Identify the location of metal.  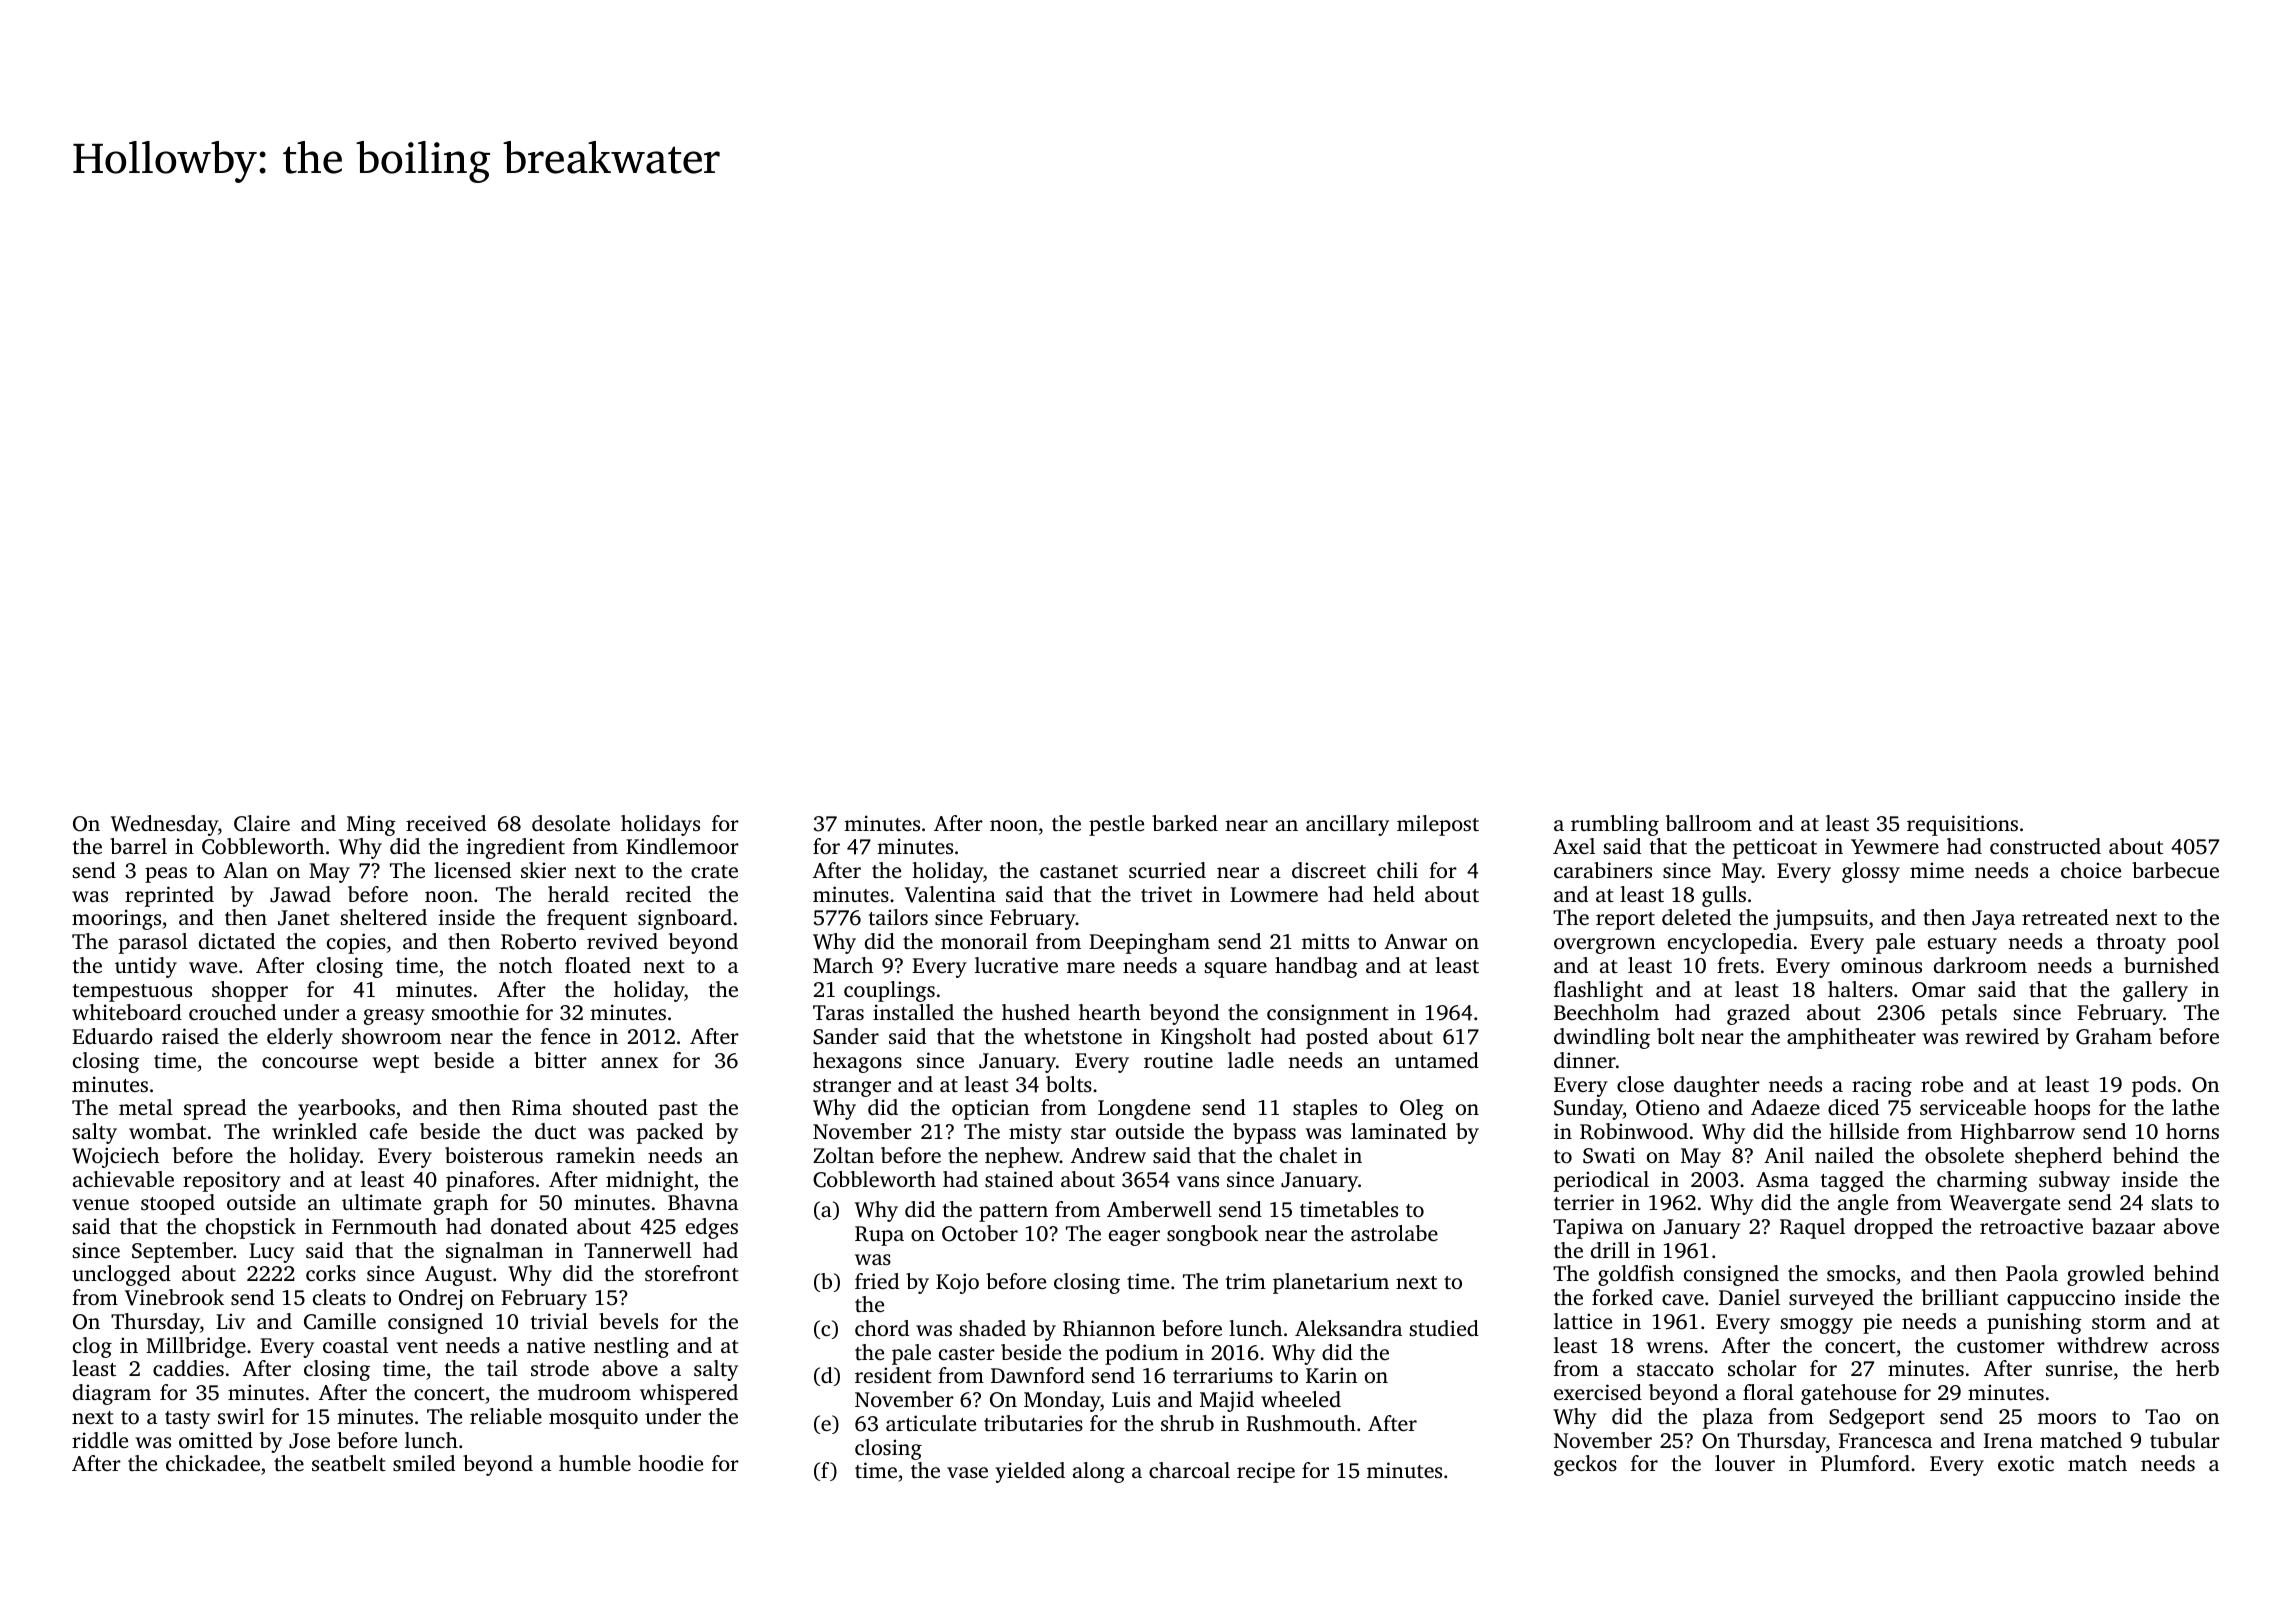
(146, 1107).
